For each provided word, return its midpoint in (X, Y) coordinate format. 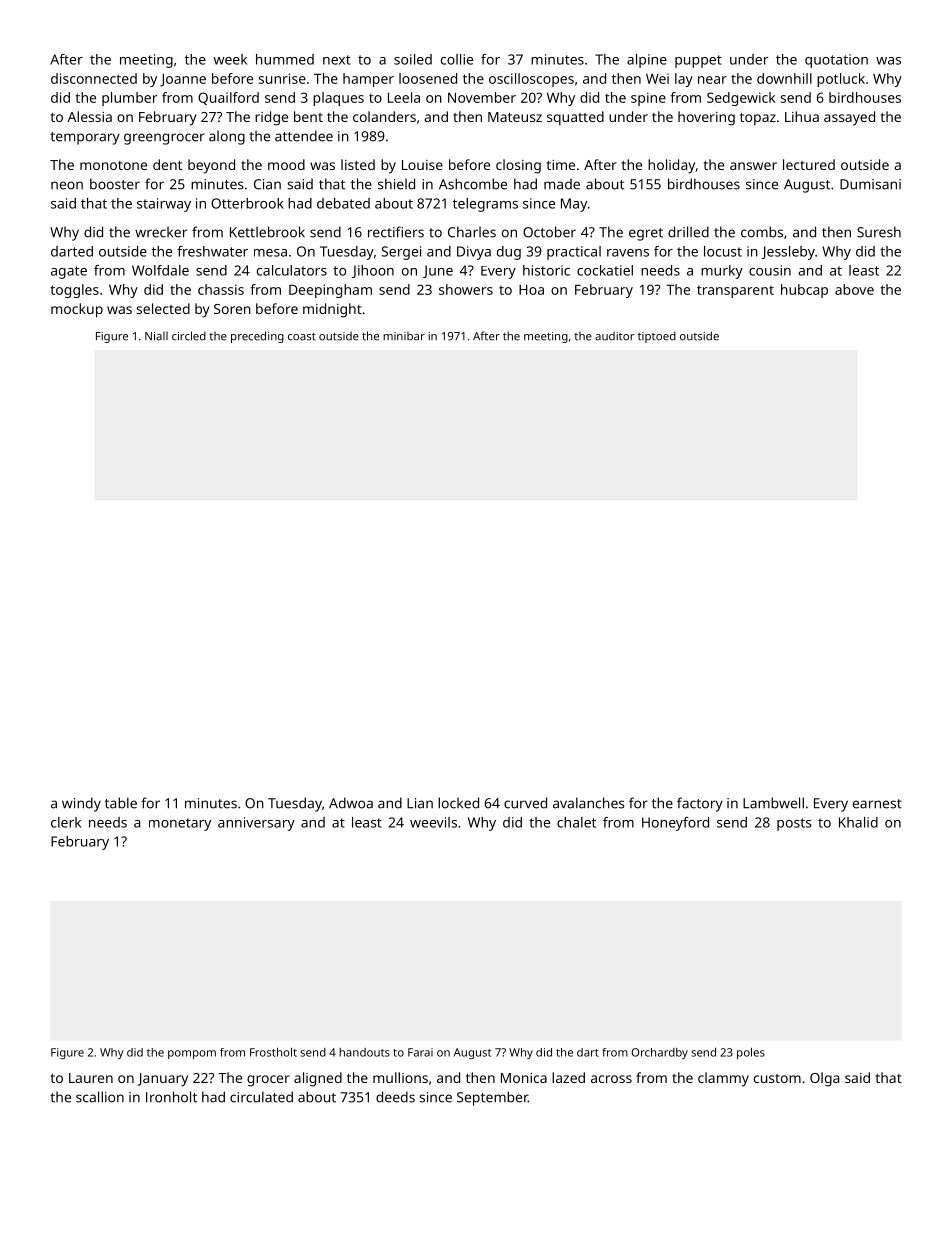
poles (751, 1053)
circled (189, 336)
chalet (576, 822)
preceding (257, 337)
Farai (420, 1052)
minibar (404, 336)
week (230, 59)
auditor (614, 336)
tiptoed (657, 337)
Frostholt (273, 1052)
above (854, 289)
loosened (428, 78)
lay (684, 80)
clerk (66, 822)
